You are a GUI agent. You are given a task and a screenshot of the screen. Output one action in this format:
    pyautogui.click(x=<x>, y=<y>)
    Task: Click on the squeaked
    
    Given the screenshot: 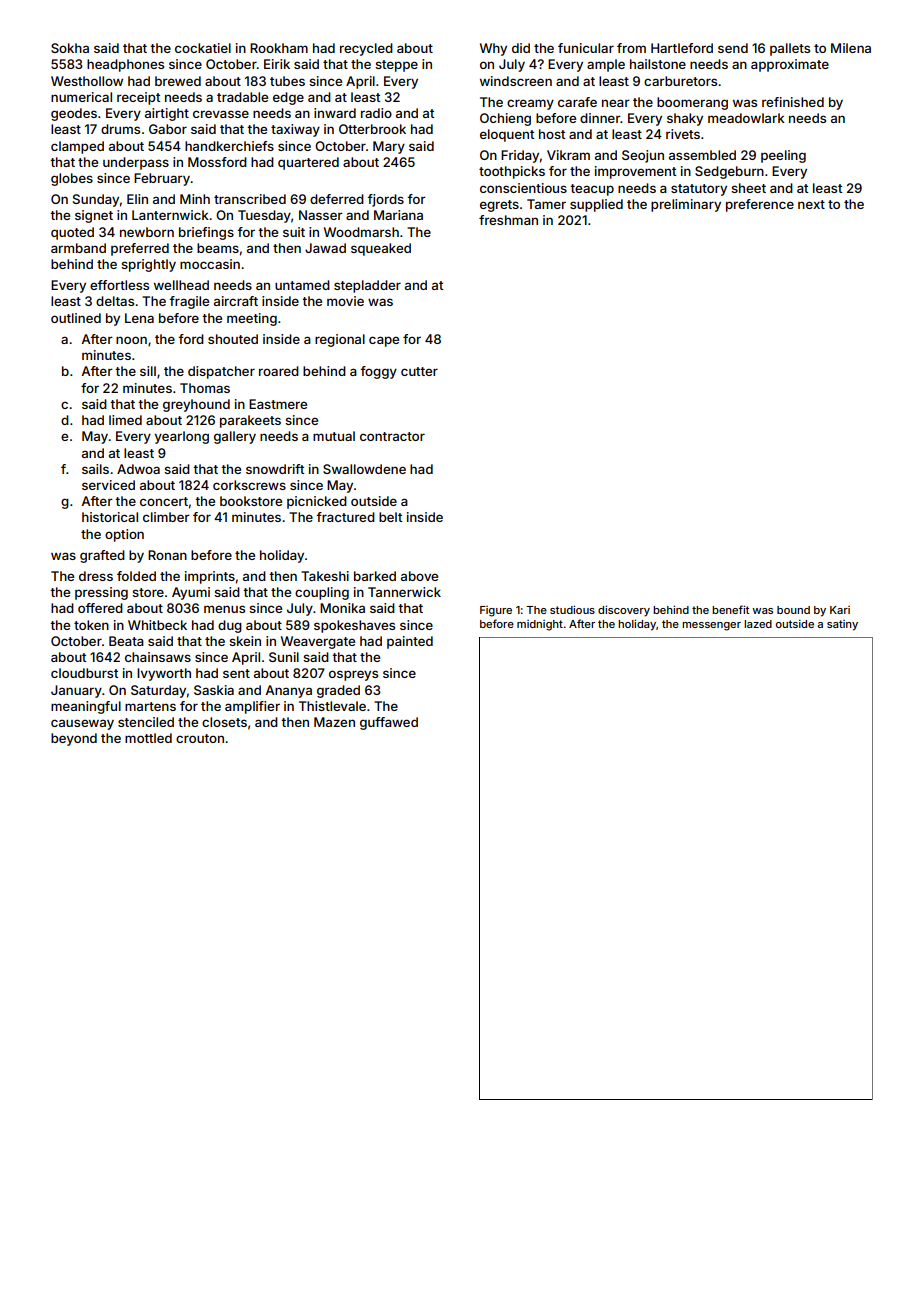 What is the action you would take?
    pyautogui.click(x=381, y=249)
